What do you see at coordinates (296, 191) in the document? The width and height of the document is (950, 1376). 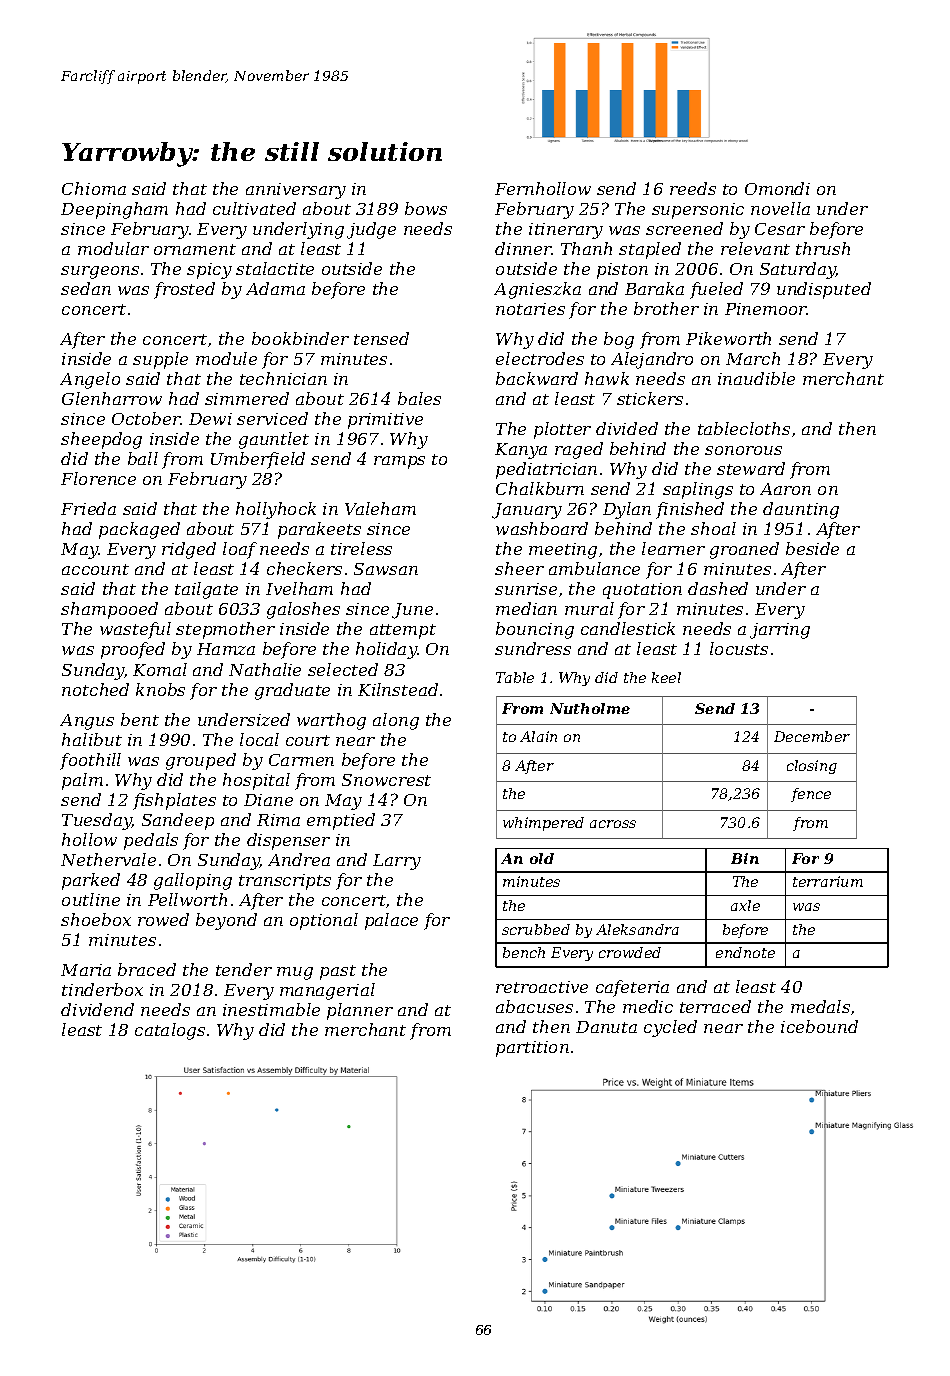 I see `anniversary` at bounding box center [296, 191].
